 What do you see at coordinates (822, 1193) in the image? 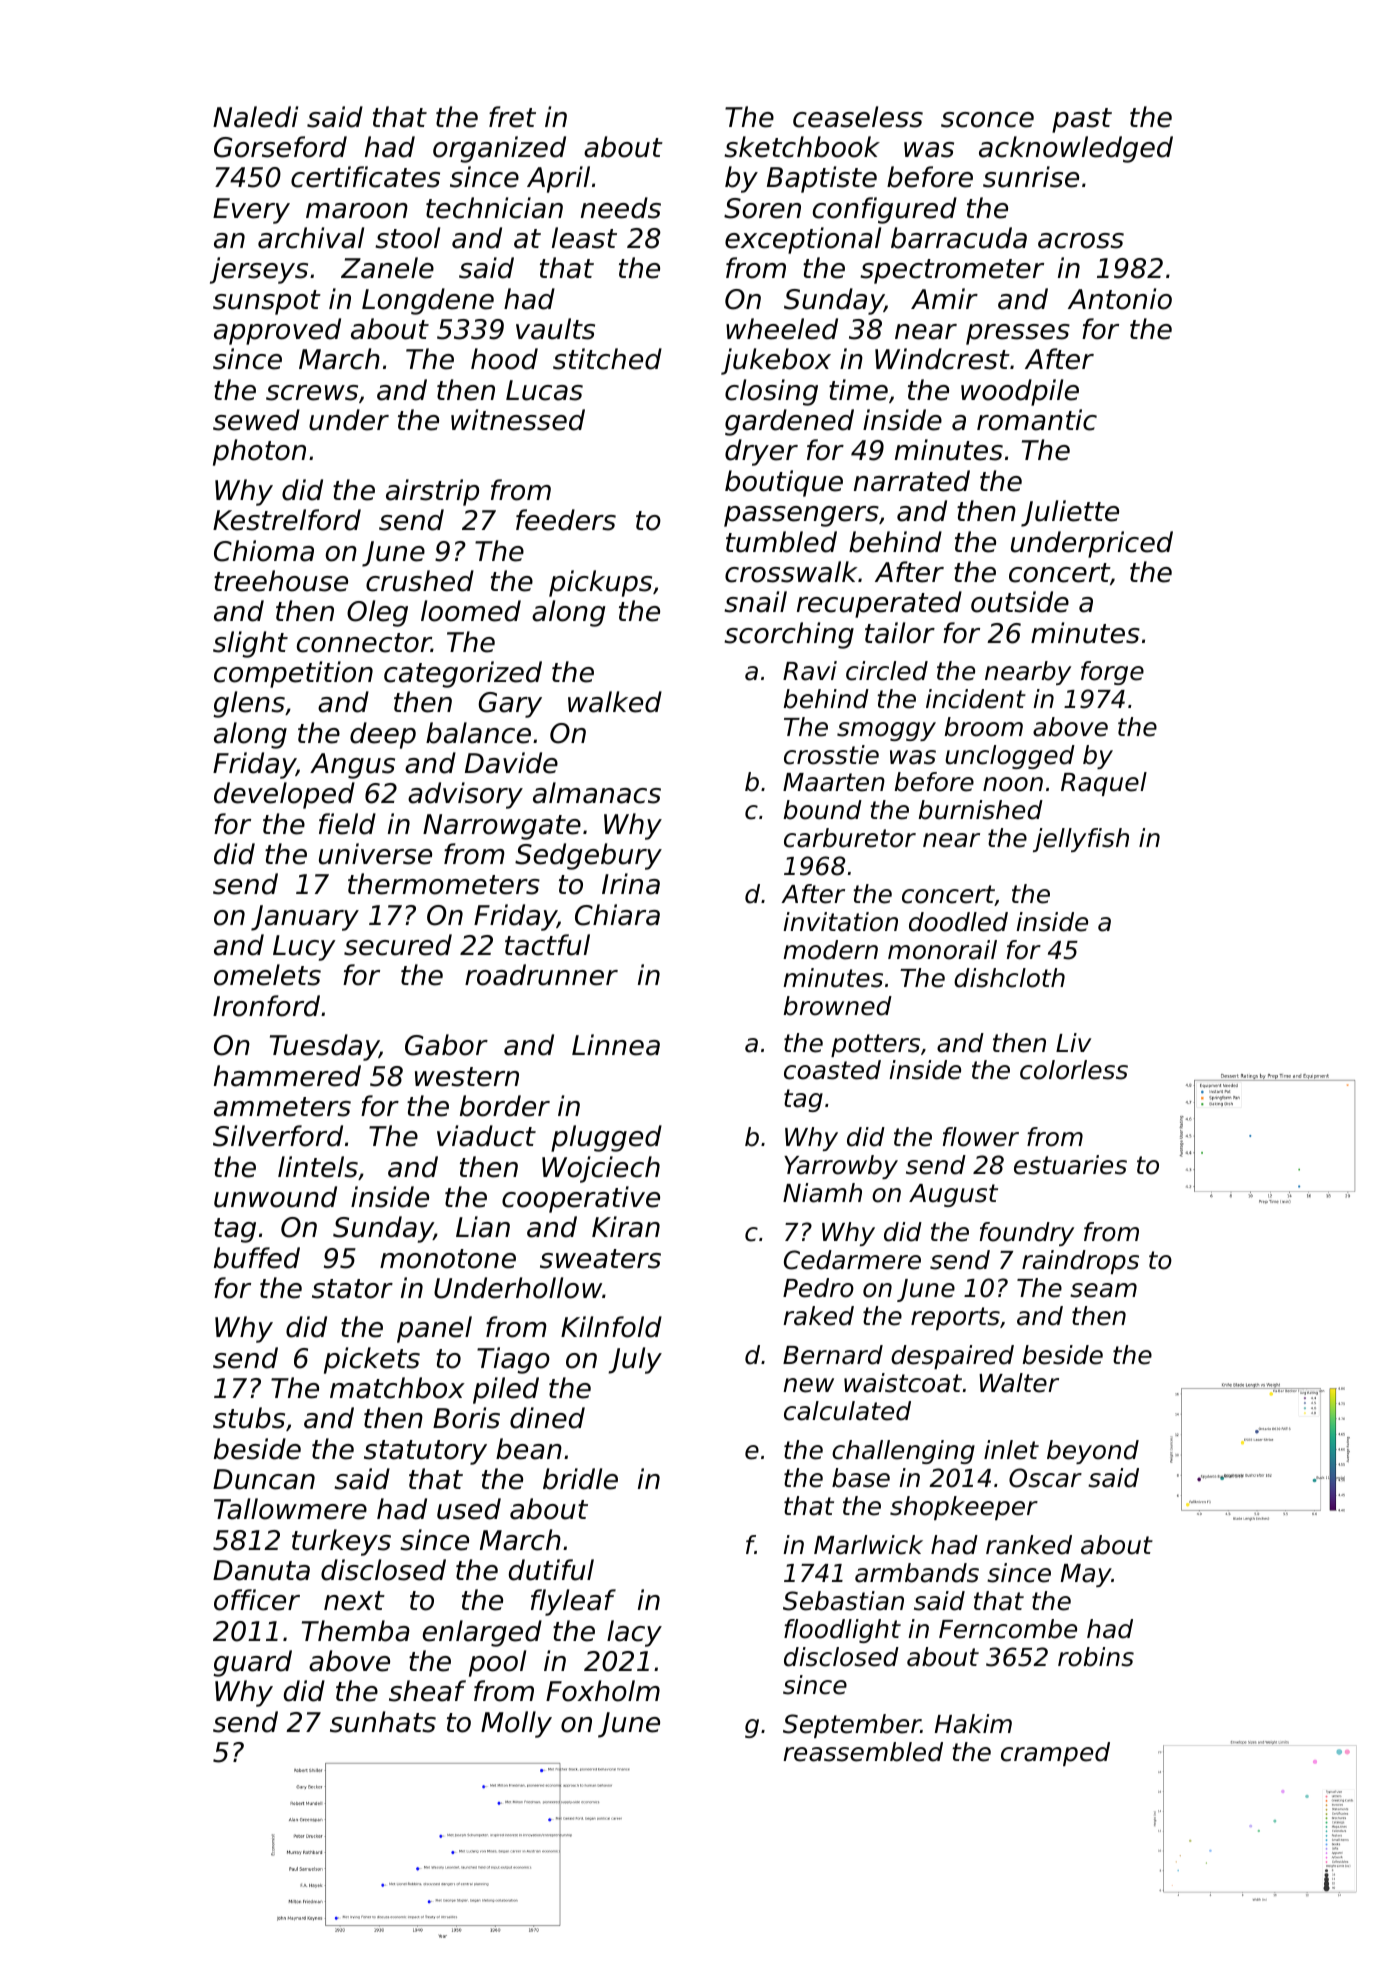
I see `Niamh` at bounding box center [822, 1193].
